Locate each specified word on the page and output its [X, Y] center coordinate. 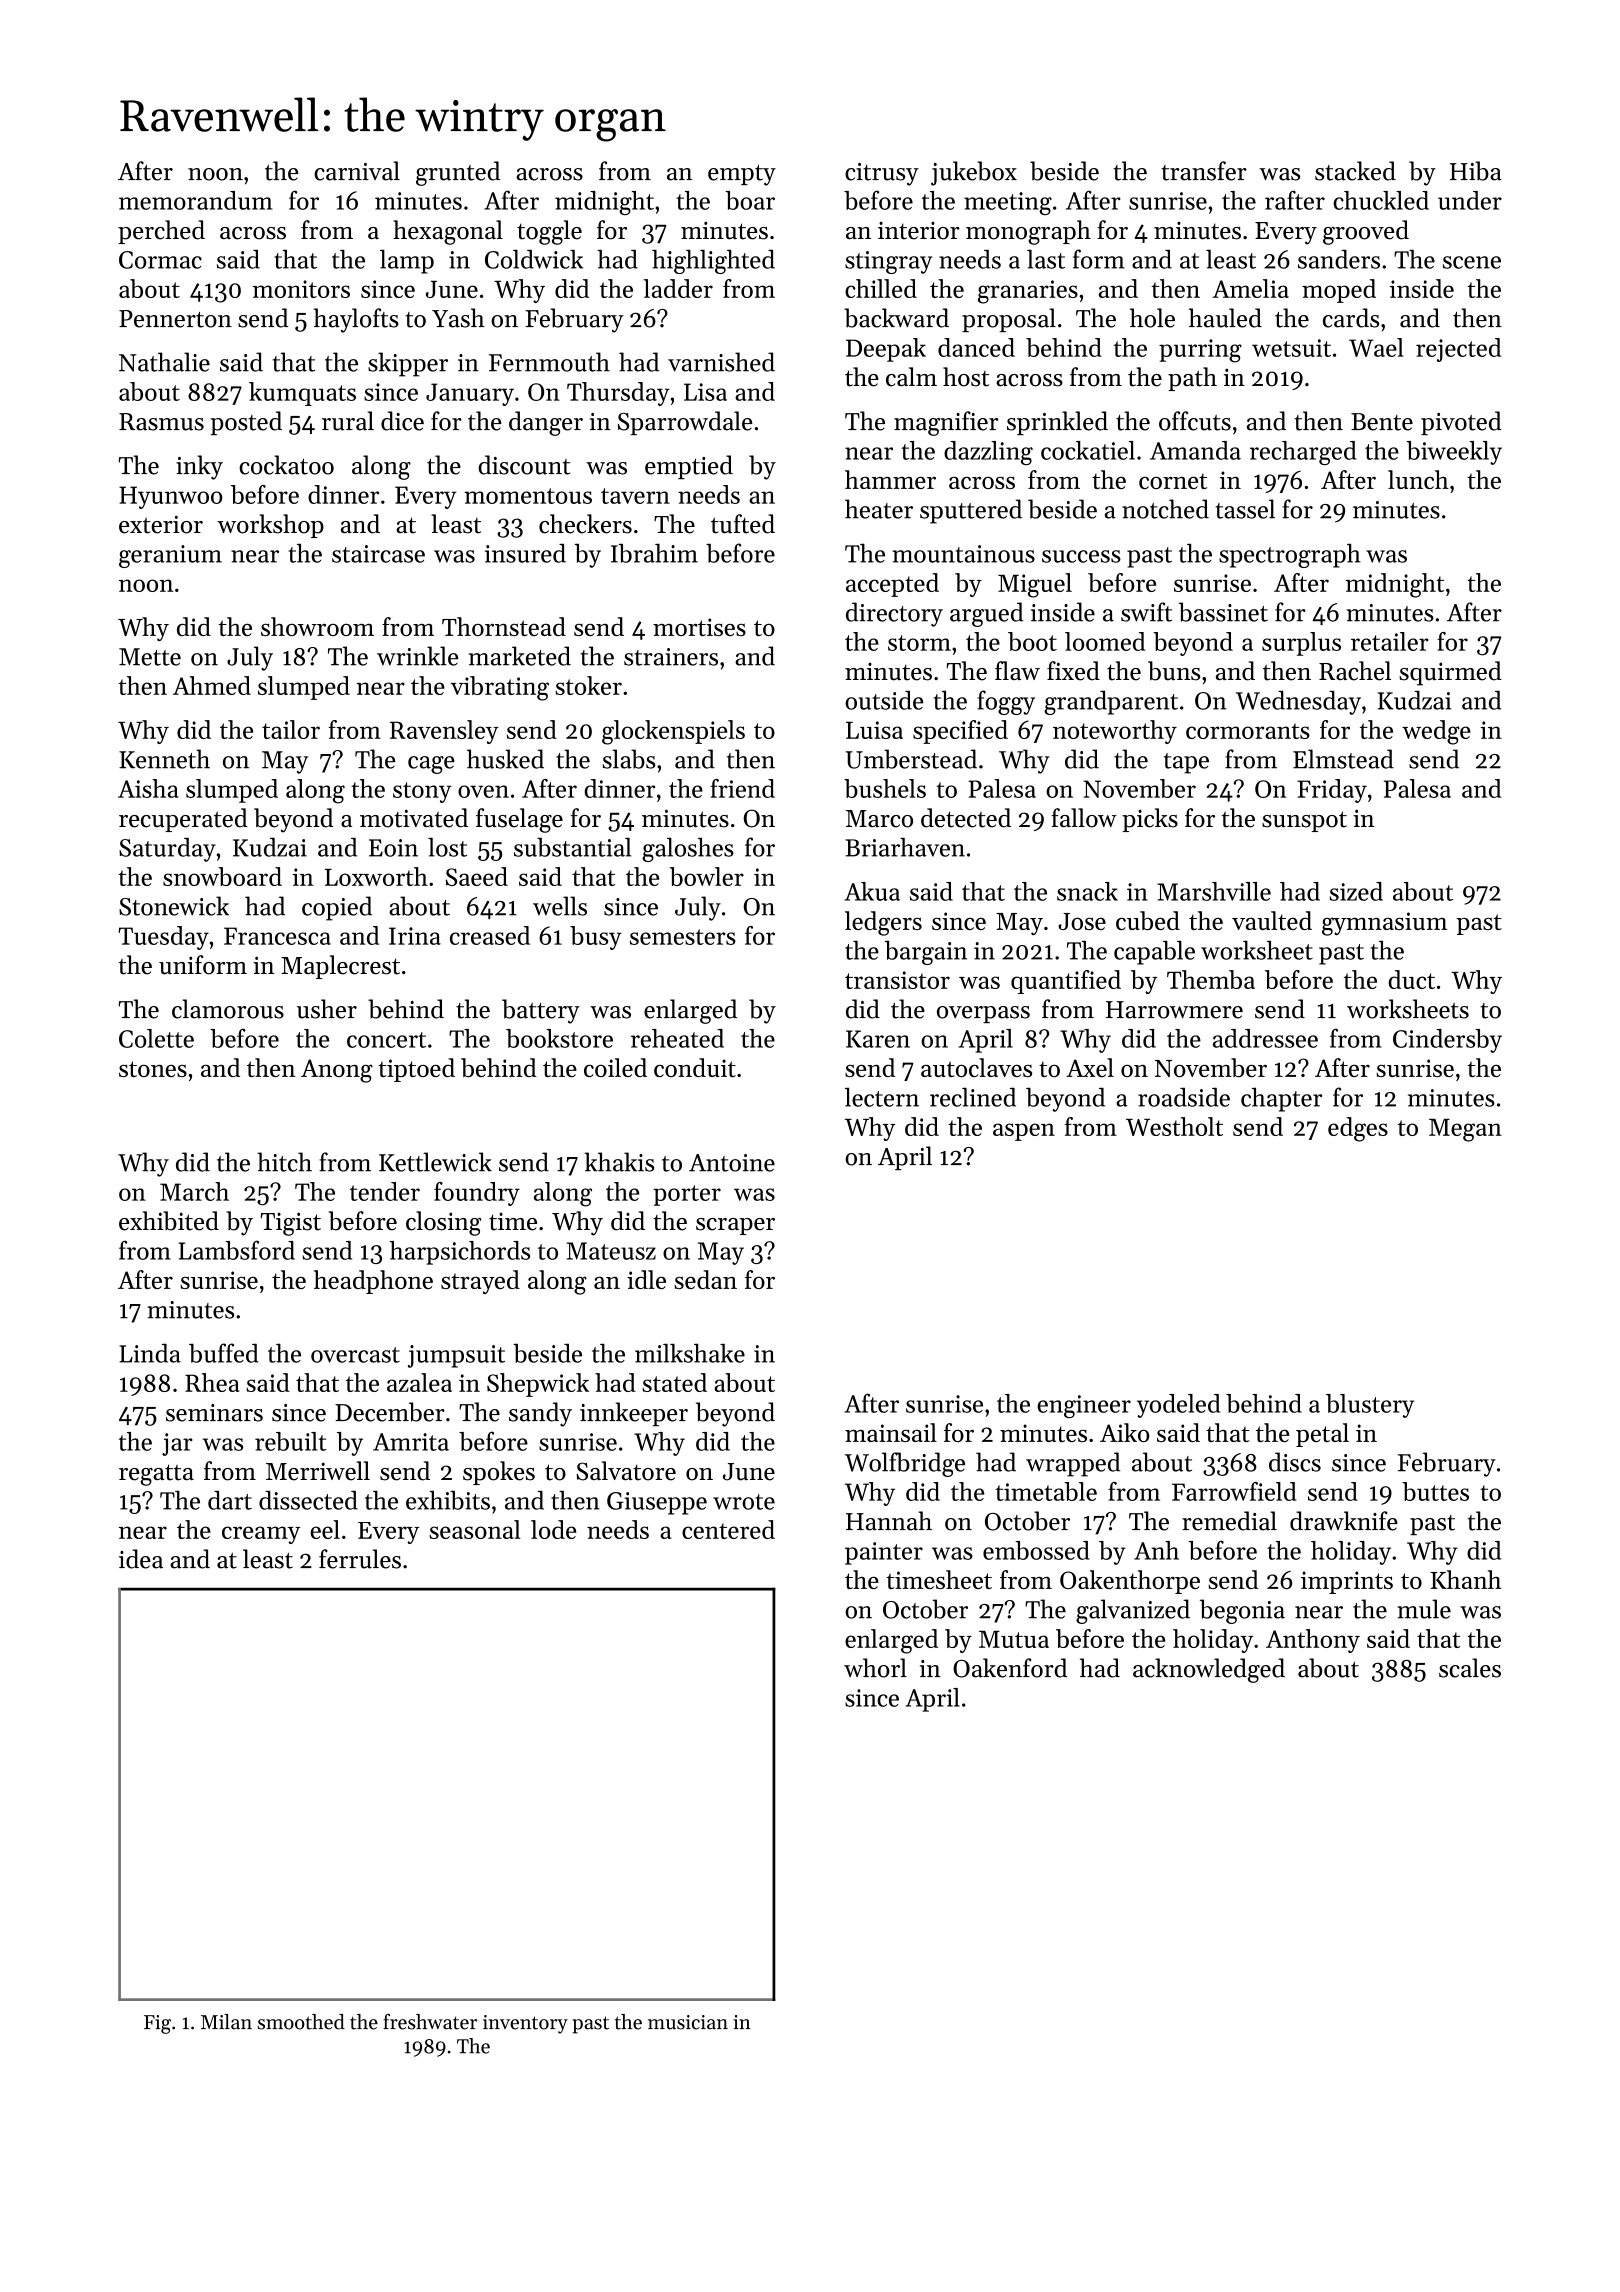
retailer [1390, 641]
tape [1186, 763]
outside [884, 700]
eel [325, 1529]
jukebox [974, 173]
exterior [161, 524]
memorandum [195, 200]
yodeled [1178, 1406]
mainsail [891, 1432]
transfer [1204, 171]
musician [688, 2022]
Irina [415, 936]
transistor [897, 980]
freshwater [430, 2021]
